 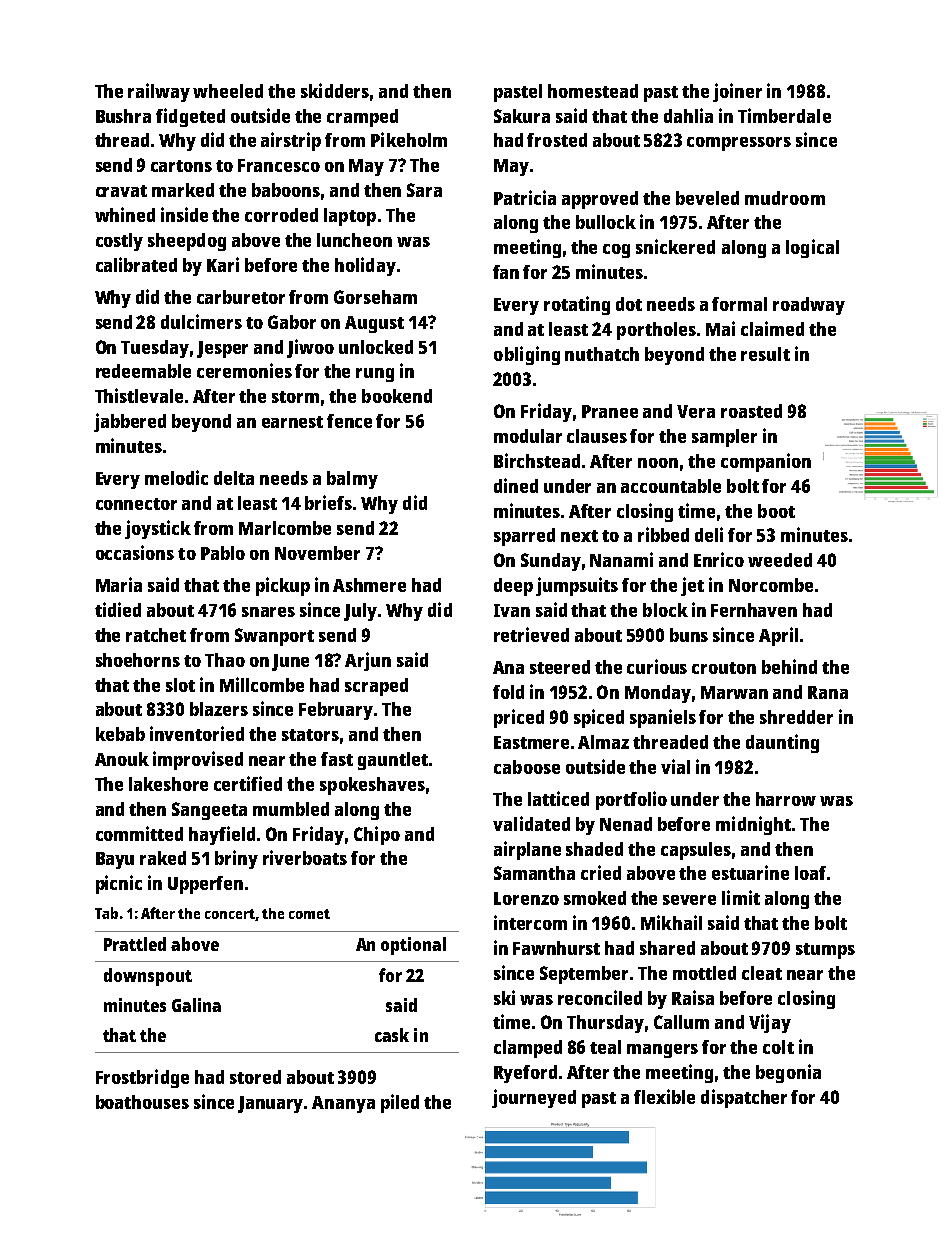 What do you see at coordinates (741, 897) in the document?
I see `limit` at bounding box center [741, 897].
